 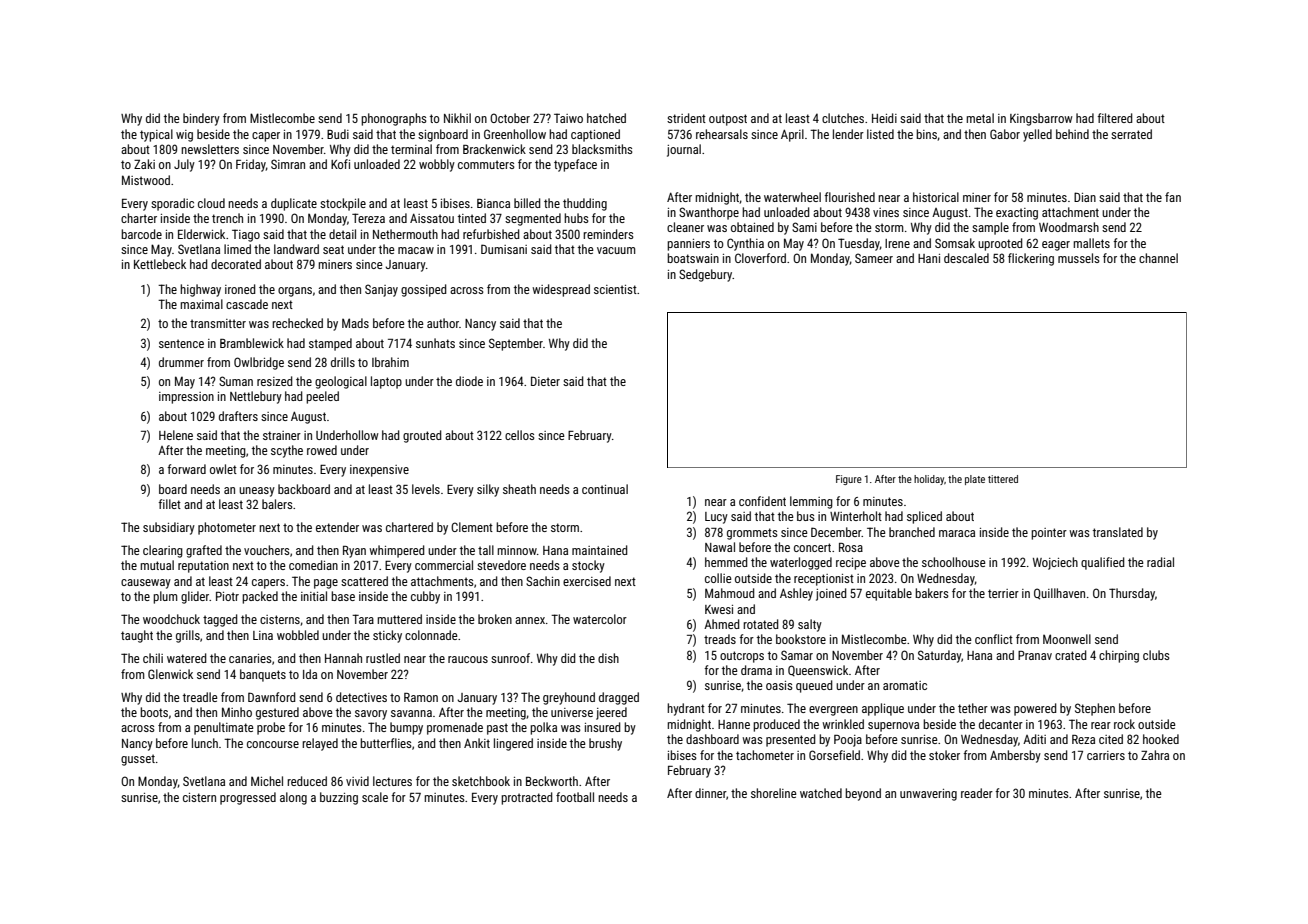 What do you see at coordinates (170, 504) in the screenshot?
I see `fillet` at bounding box center [170, 504].
